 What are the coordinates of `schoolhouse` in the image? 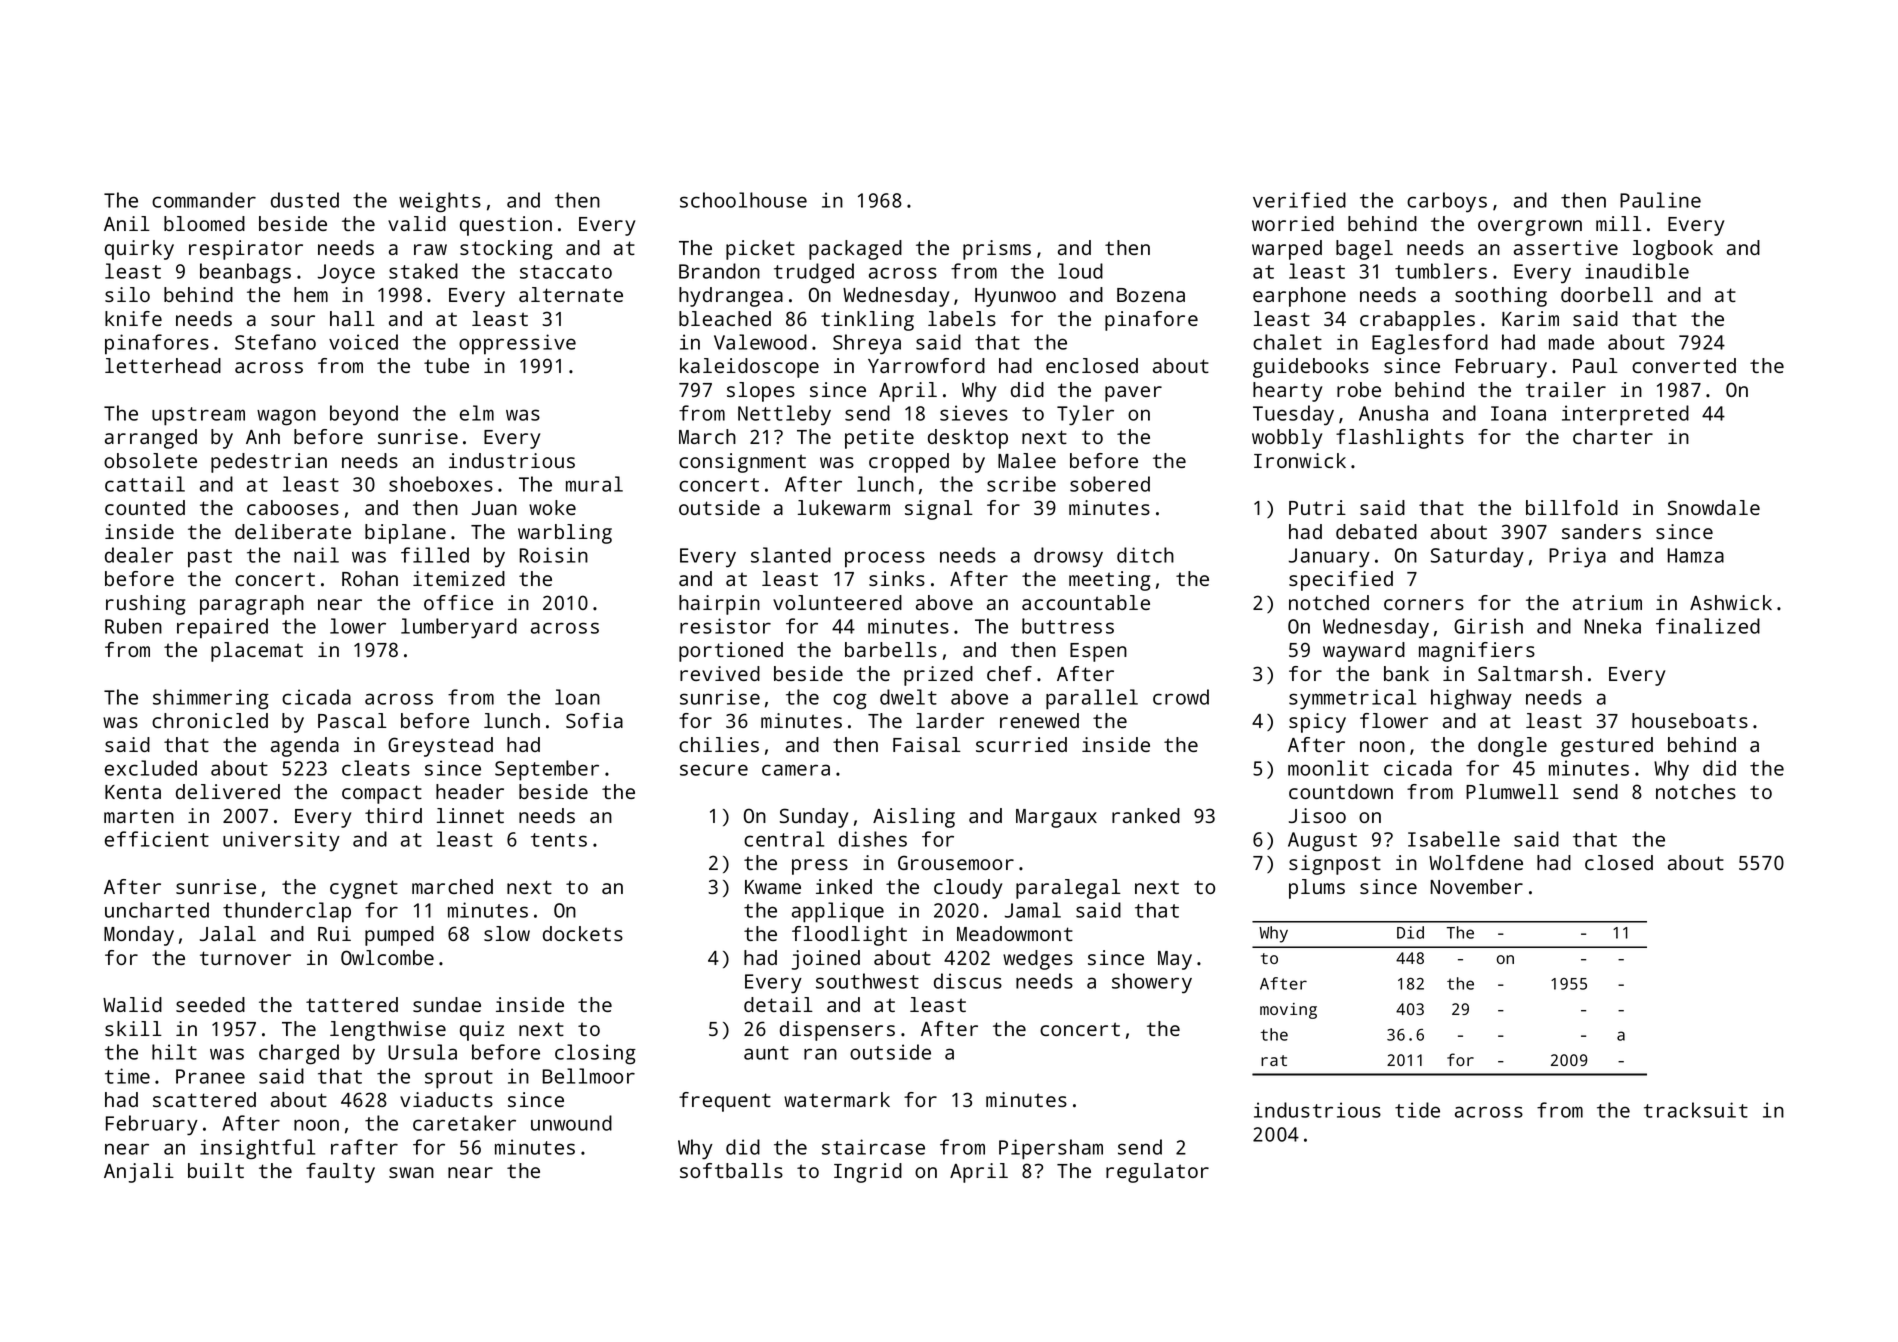 It's located at (743, 200).
